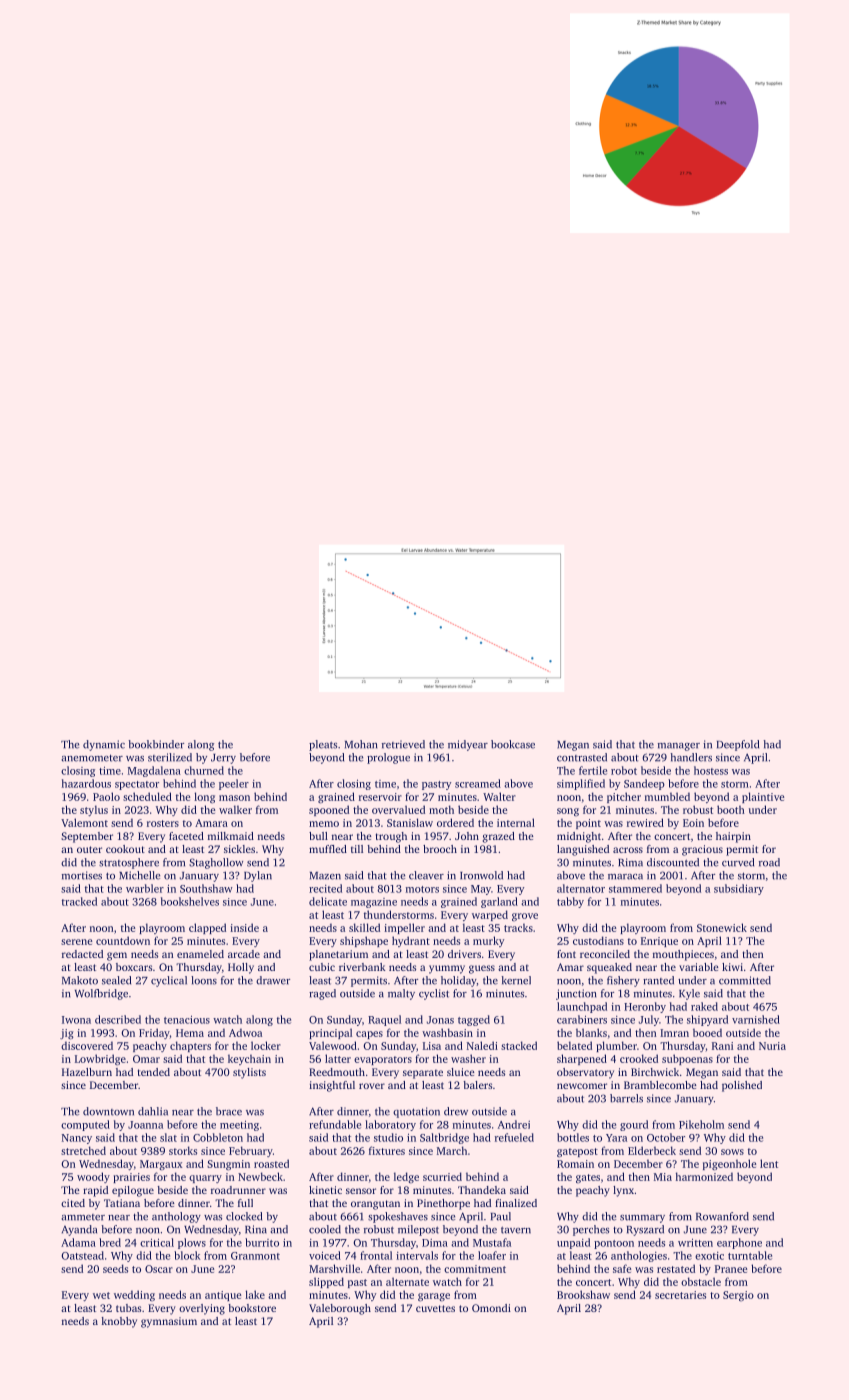 The width and height of the image is (849, 1400). Describe the element at coordinates (488, 941) in the image. I see `murky` at that location.
